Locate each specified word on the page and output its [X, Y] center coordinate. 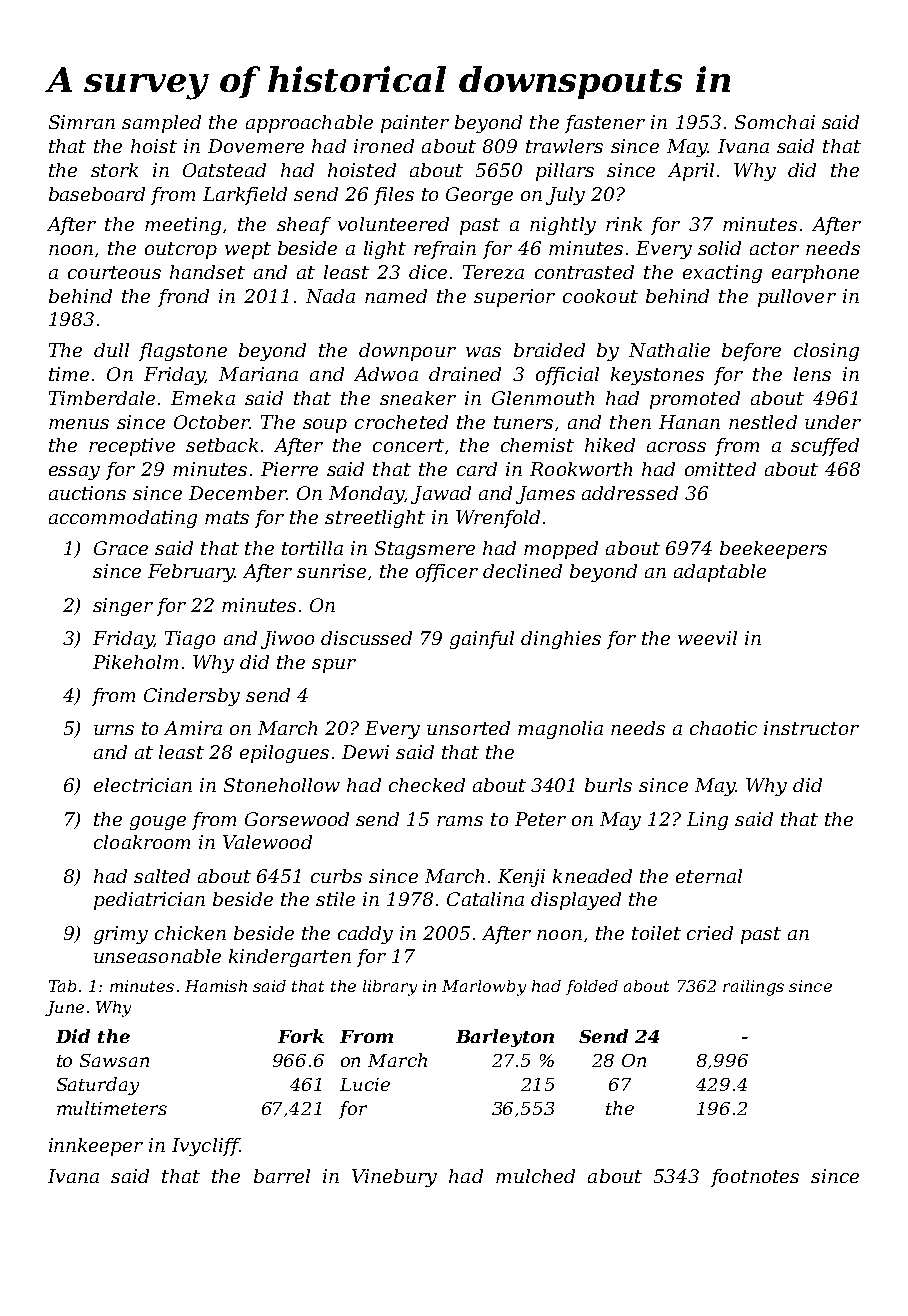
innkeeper [96, 1147]
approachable [309, 124]
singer [123, 607]
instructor [811, 728]
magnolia [560, 730]
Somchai [775, 122]
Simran [82, 122]
